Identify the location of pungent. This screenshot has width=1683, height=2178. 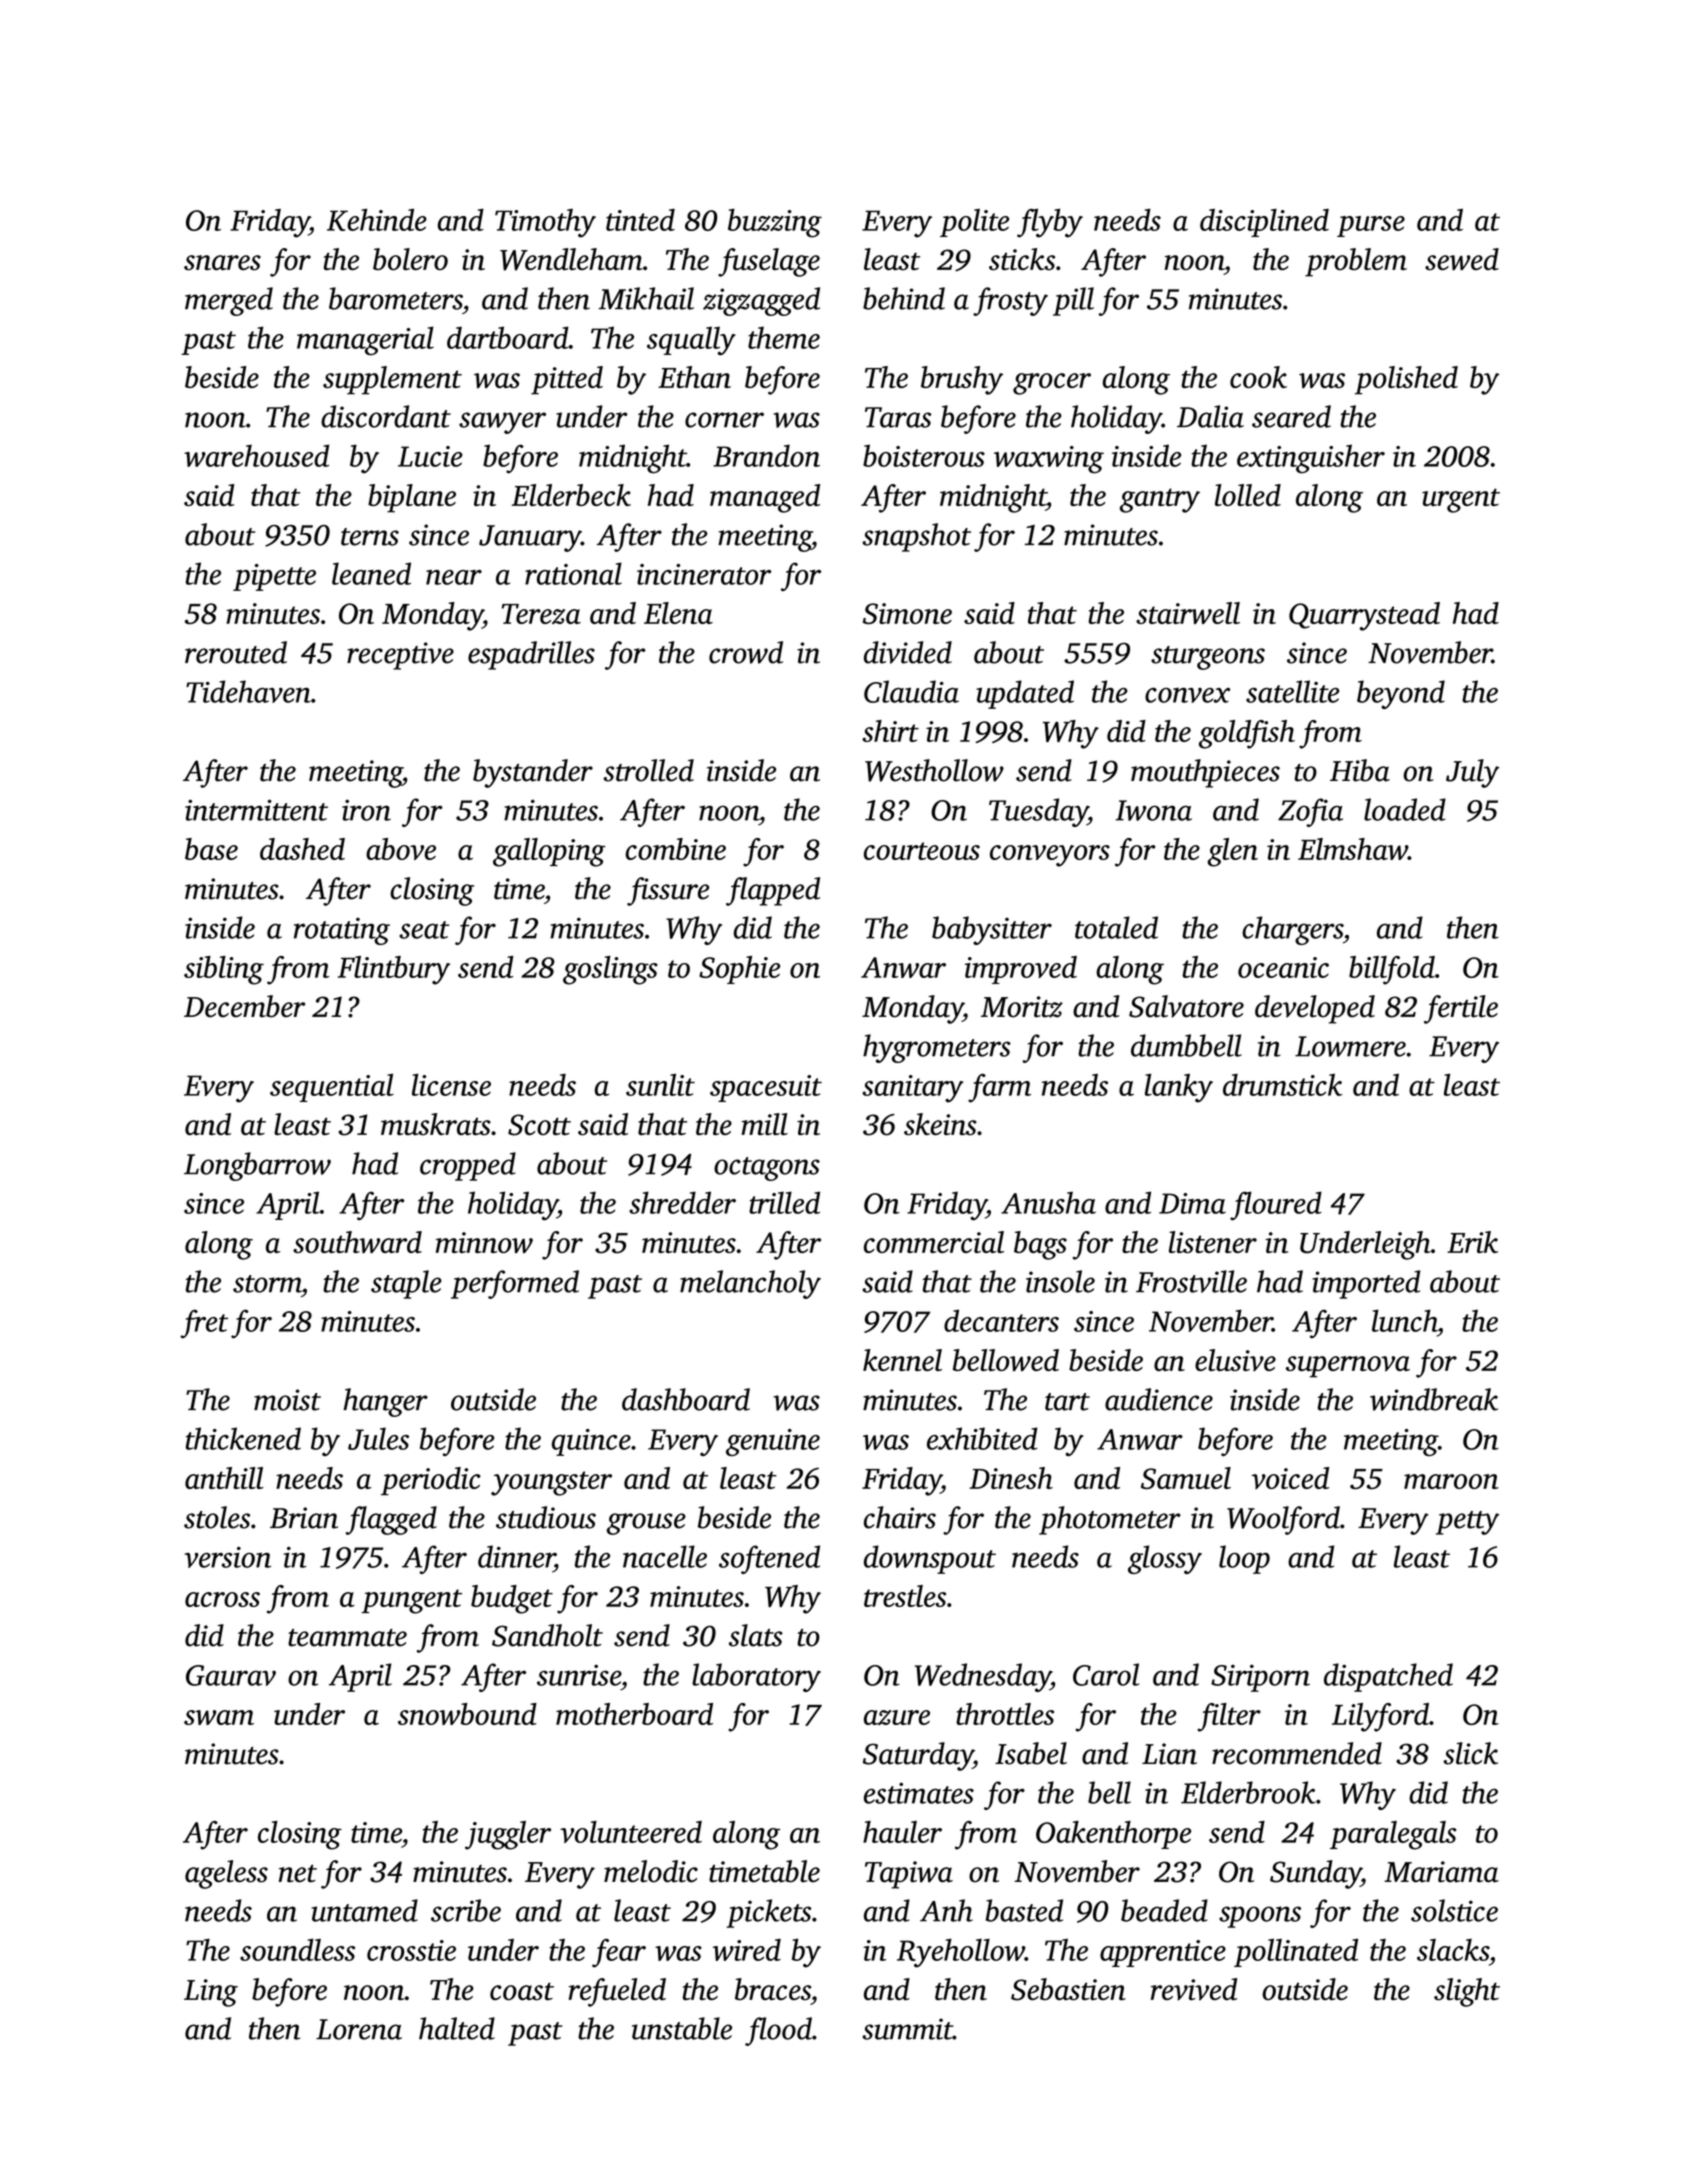
(411, 1601).
